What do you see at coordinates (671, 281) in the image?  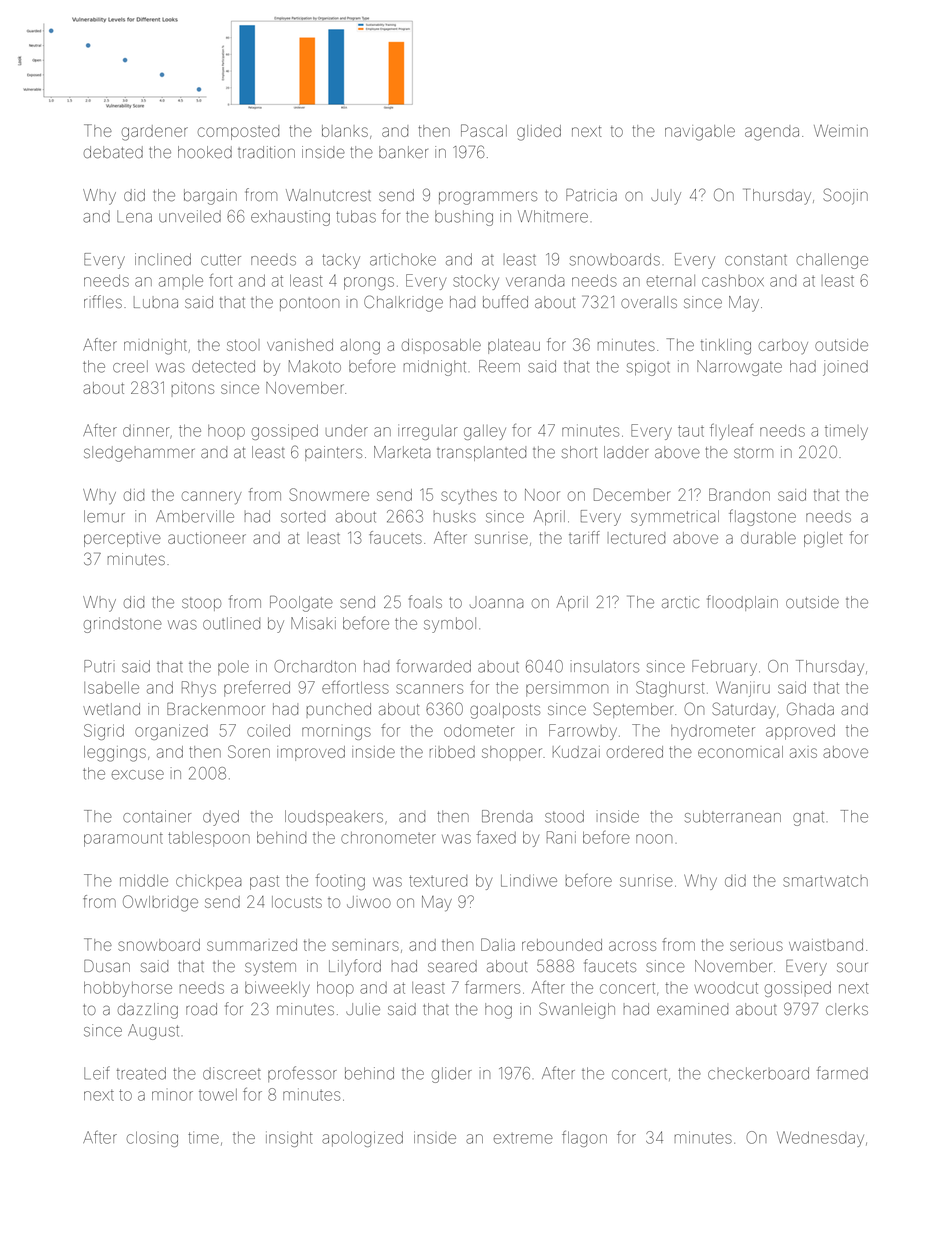 I see `eternal` at bounding box center [671, 281].
